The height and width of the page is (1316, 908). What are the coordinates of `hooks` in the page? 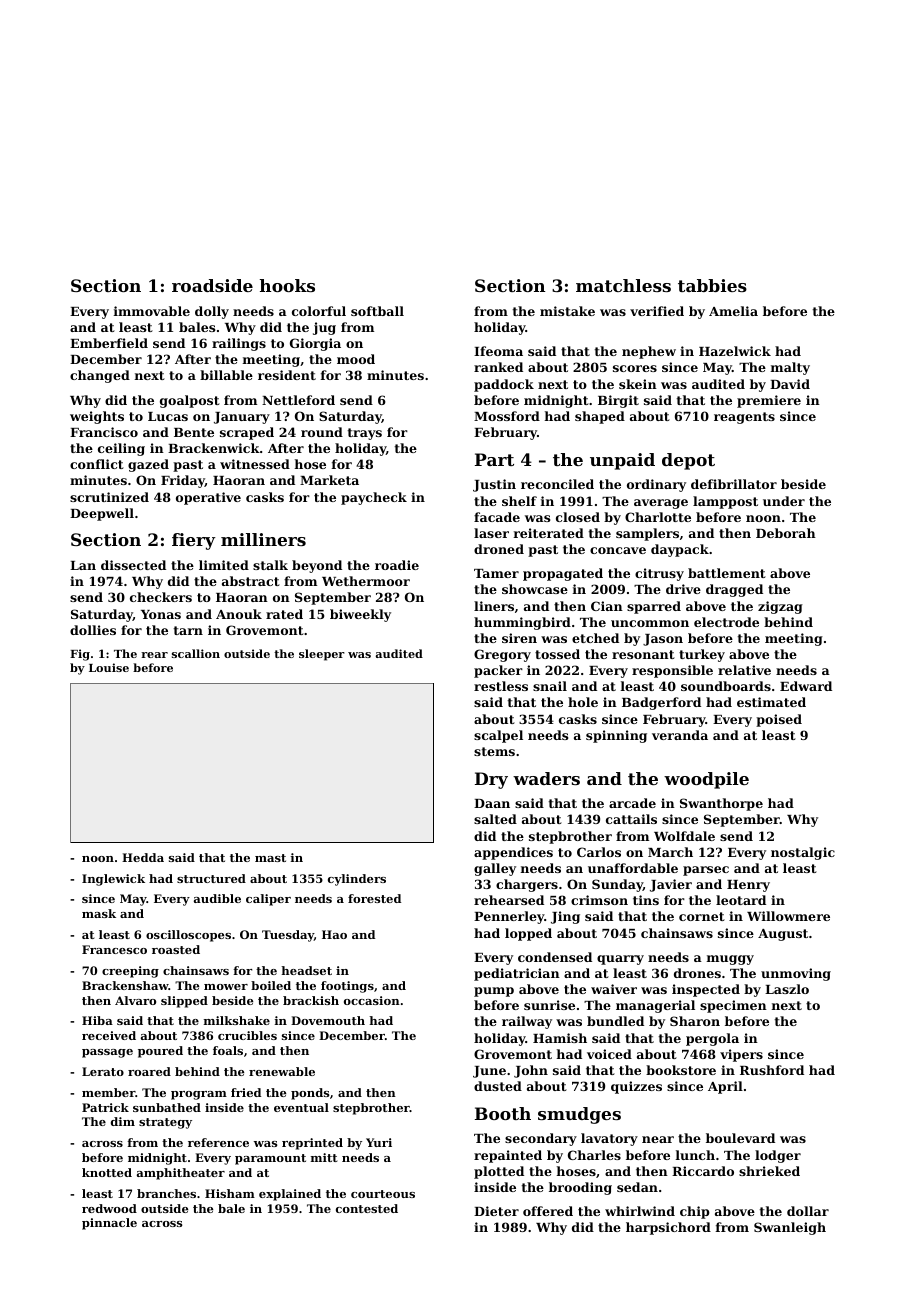 It's located at (287, 285).
